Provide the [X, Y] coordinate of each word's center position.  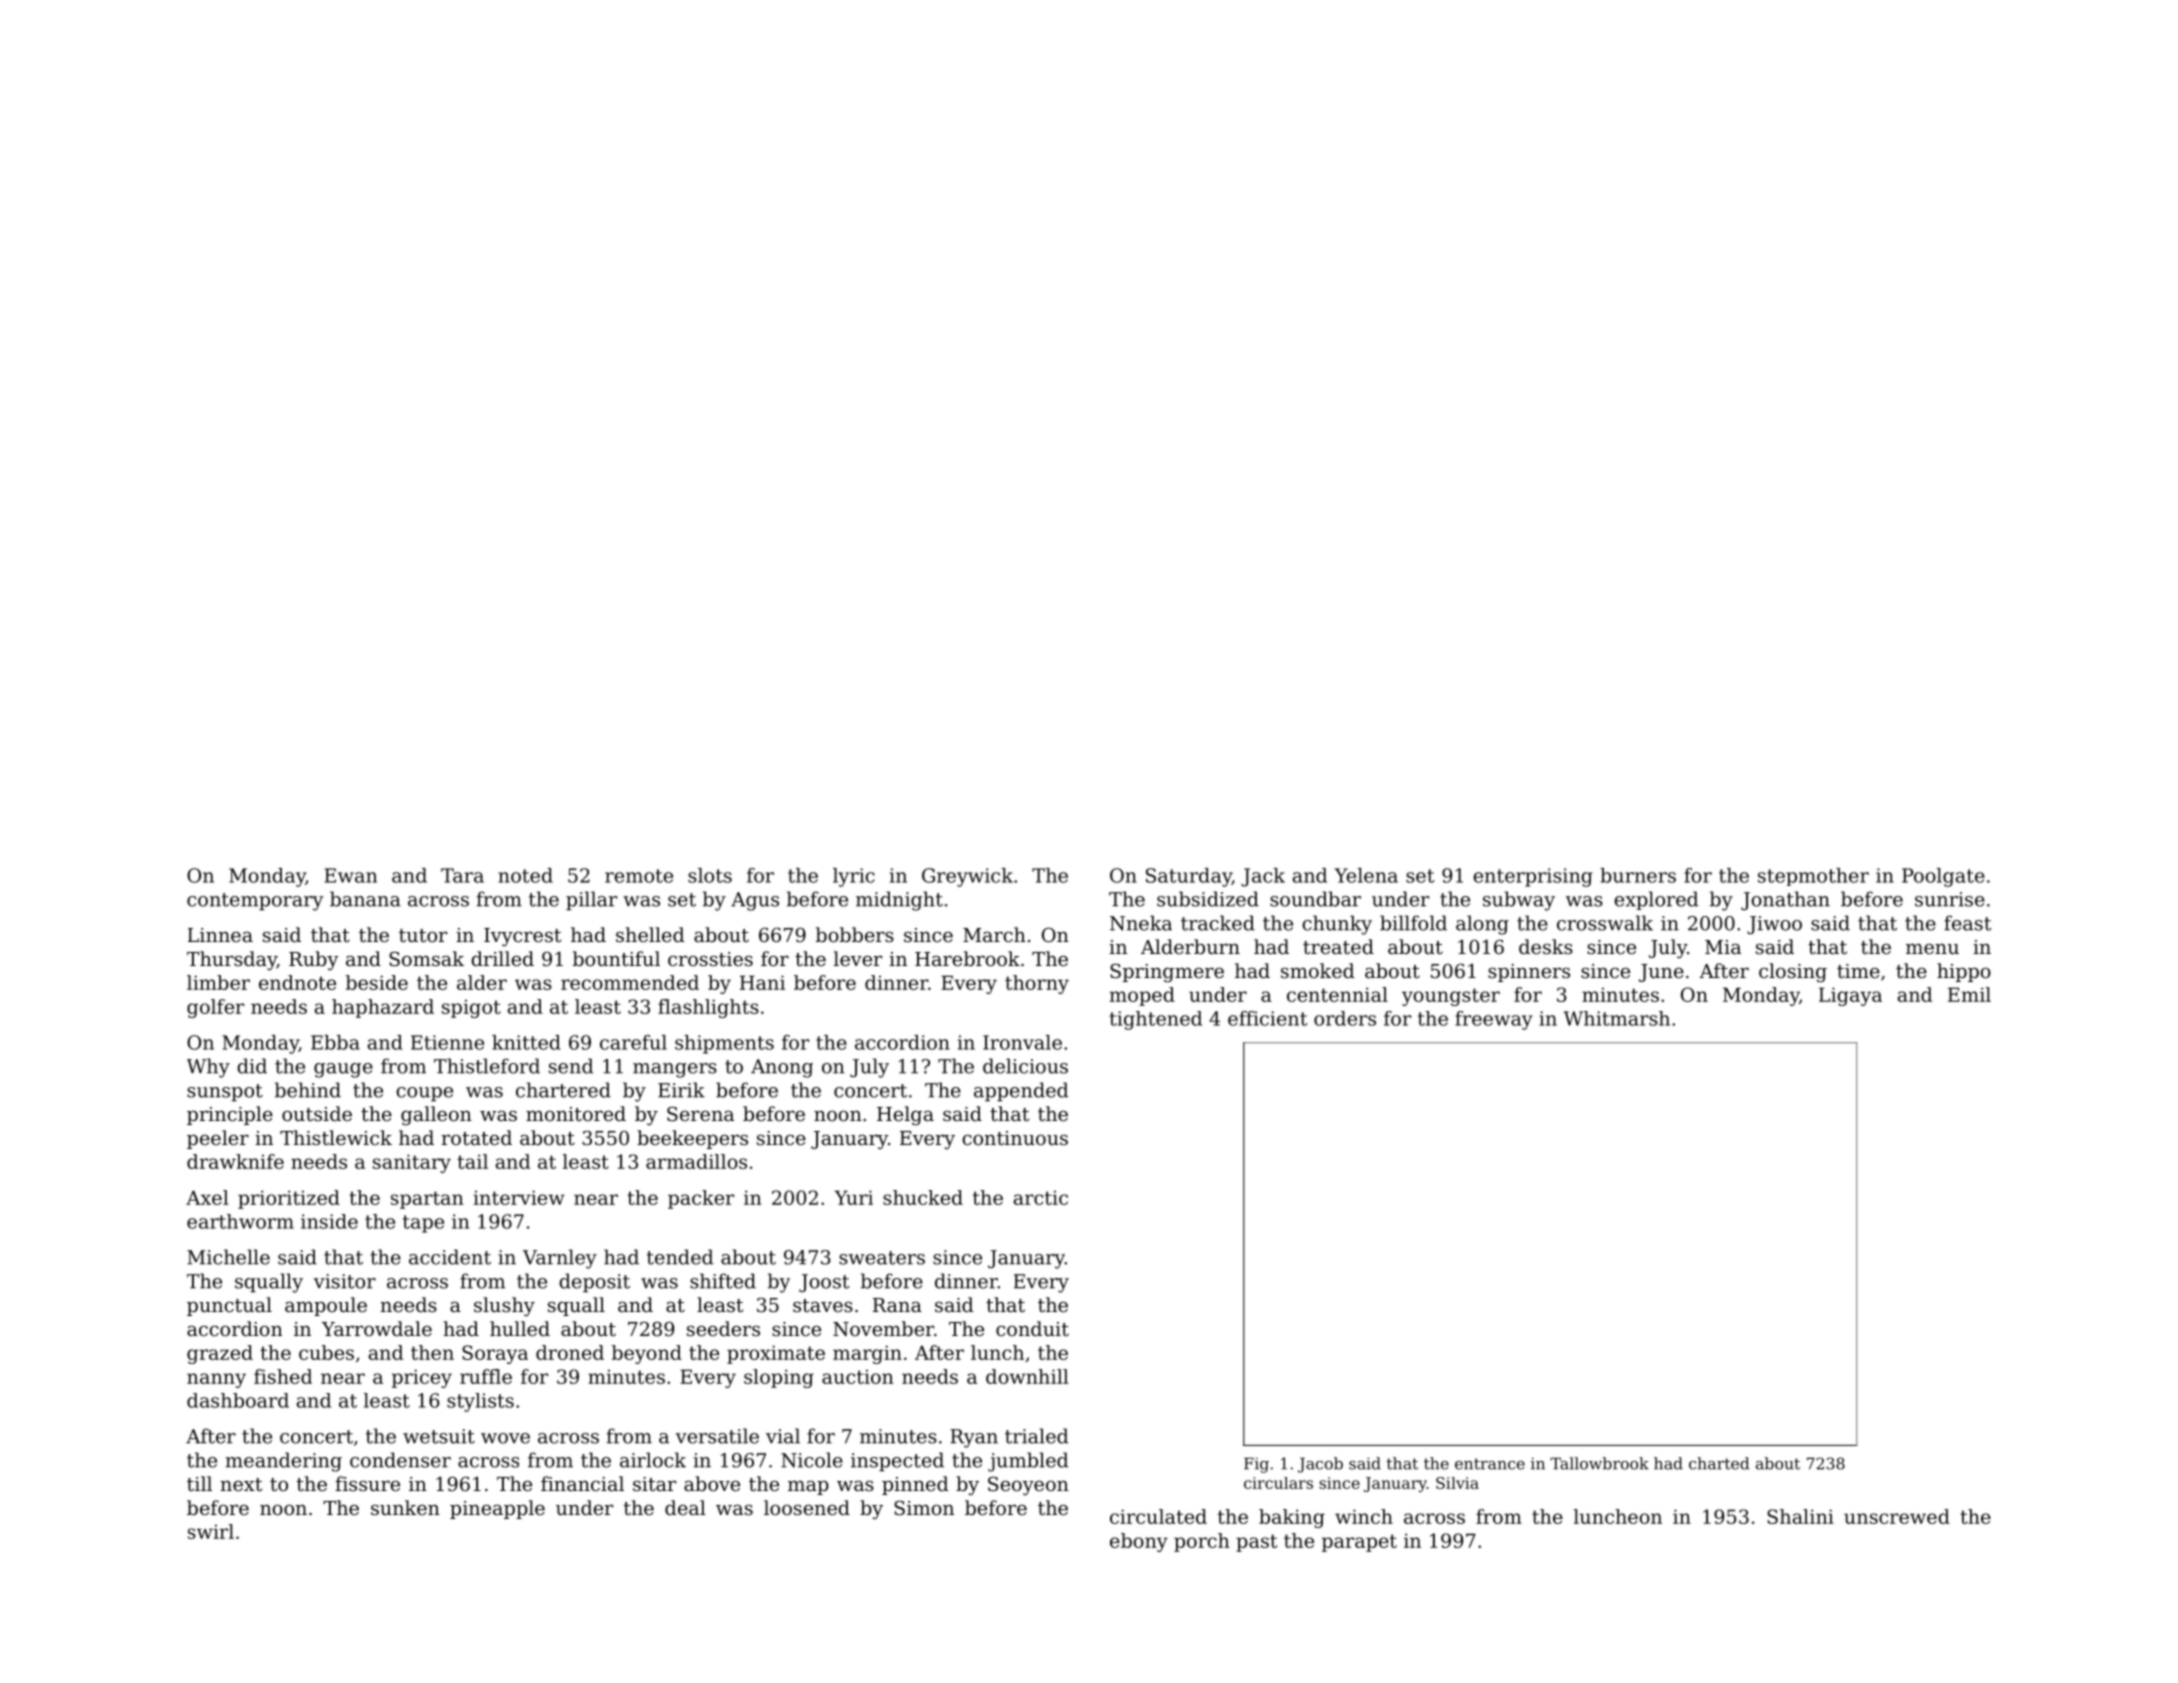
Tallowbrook [1599, 1463]
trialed [1036, 1436]
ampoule [326, 1306]
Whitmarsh [1617, 1018]
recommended [630, 982]
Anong [782, 1068]
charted [1719, 1463]
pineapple [497, 1509]
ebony [1139, 1542]
